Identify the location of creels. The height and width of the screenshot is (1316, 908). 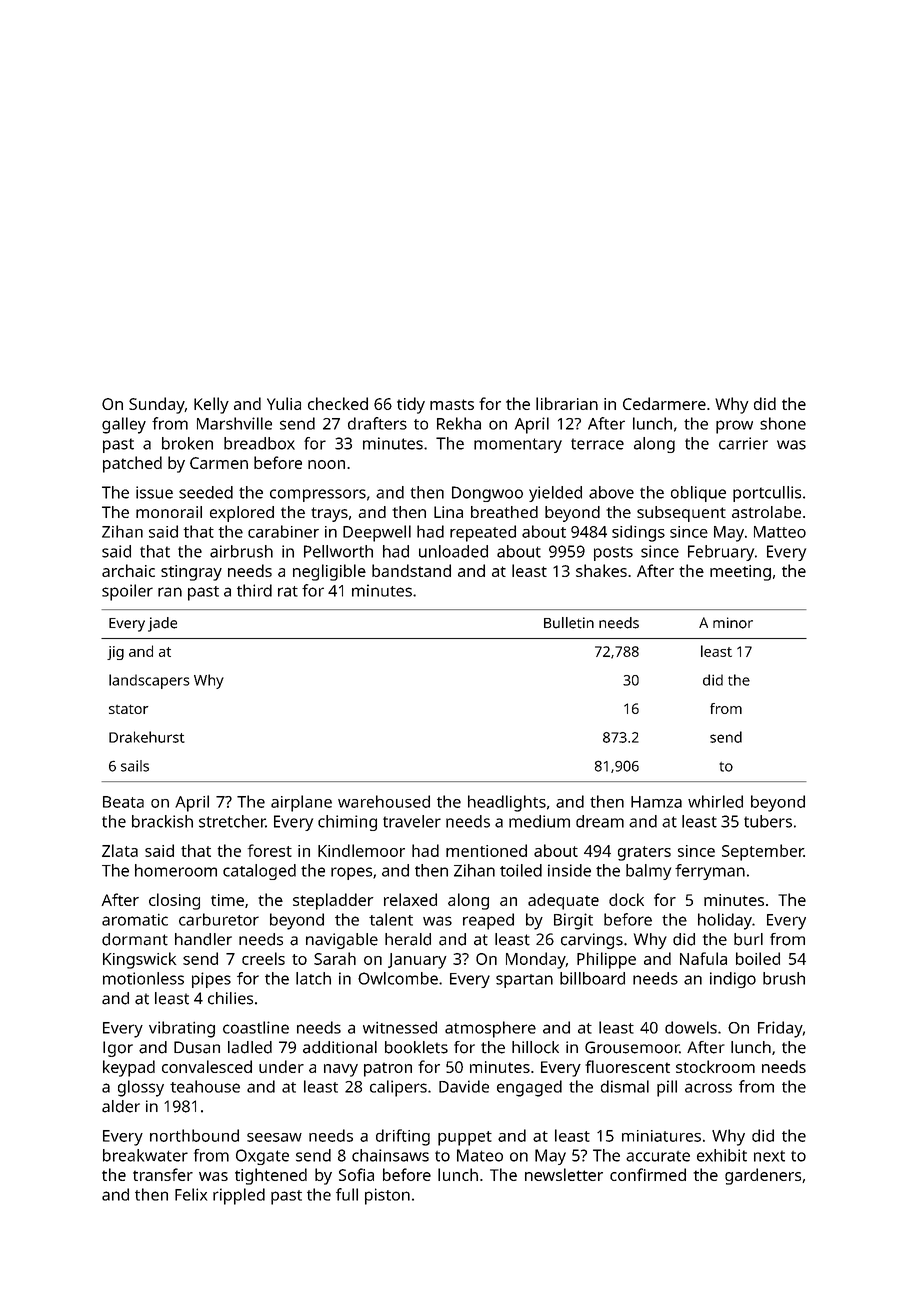
(263, 958).
